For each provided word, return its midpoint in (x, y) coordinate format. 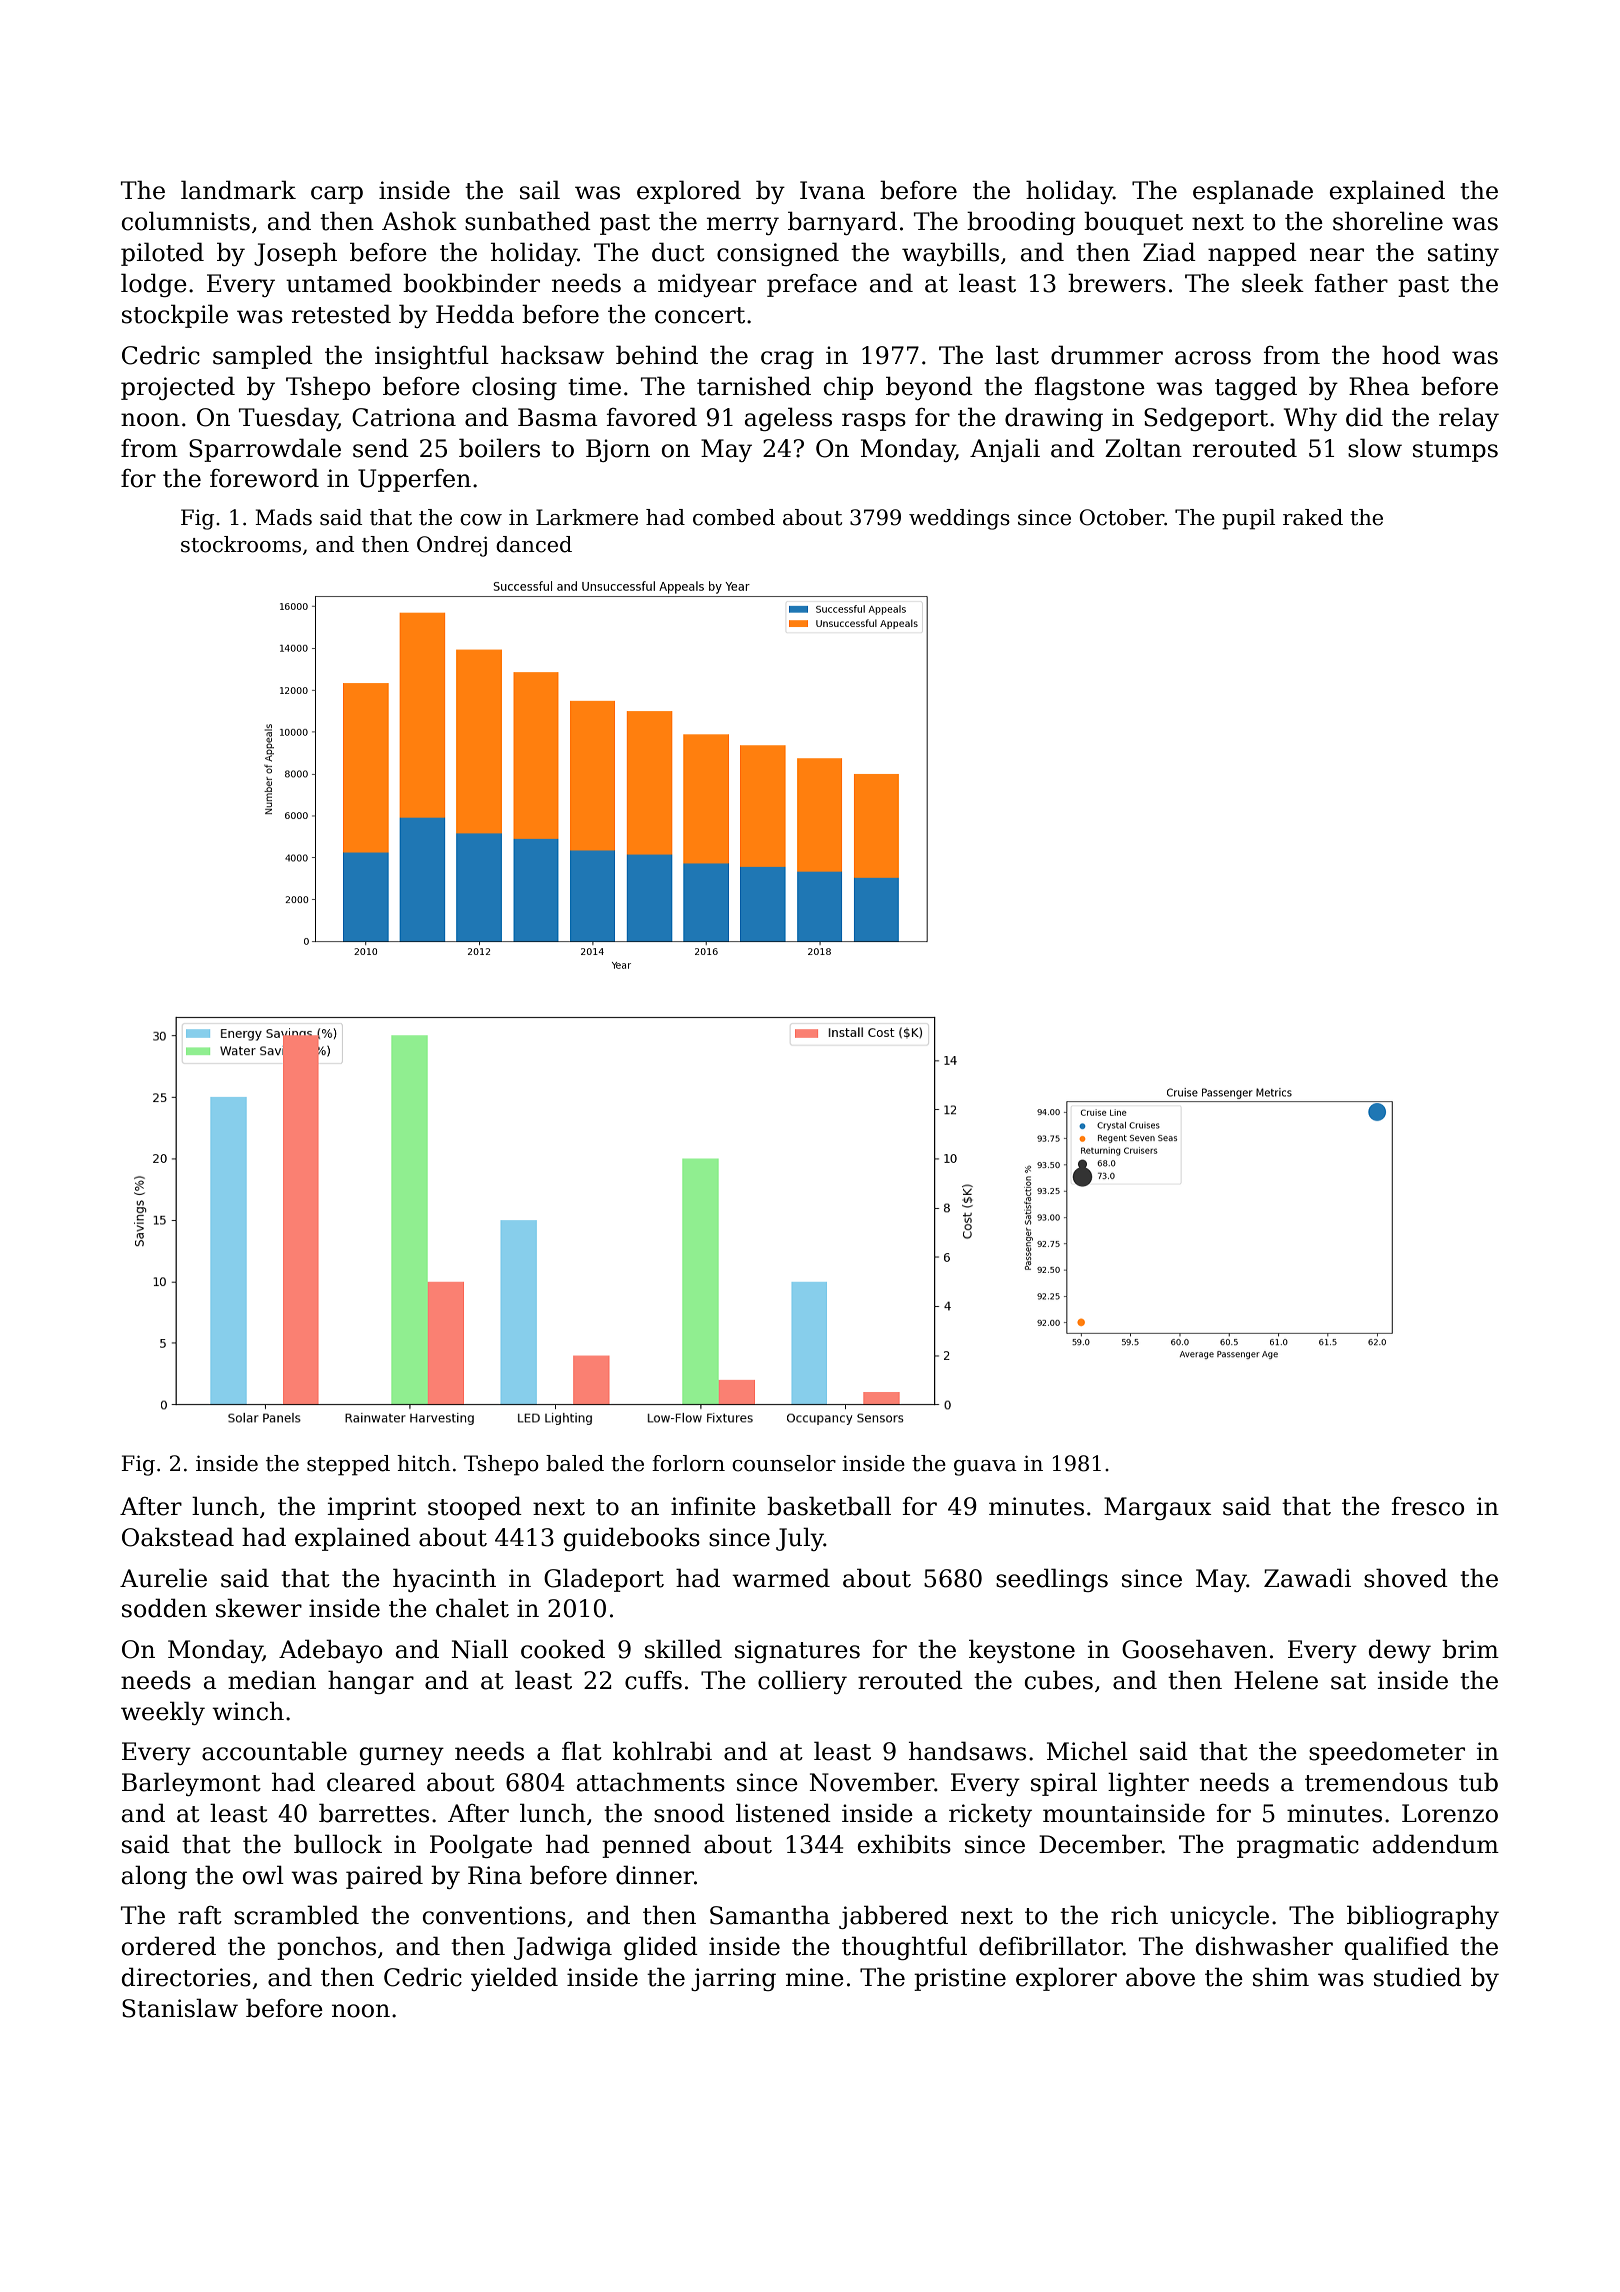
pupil (1248, 519)
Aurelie (163, 1578)
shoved (1406, 1578)
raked (1313, 517)
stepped (348, 1465)
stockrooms (241, 544)
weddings (959, 519)
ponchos (326, 1948)
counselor (784, 1463)
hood (1411, 355)
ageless (788, 419)
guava (985, 1468)
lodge (154, 285)
